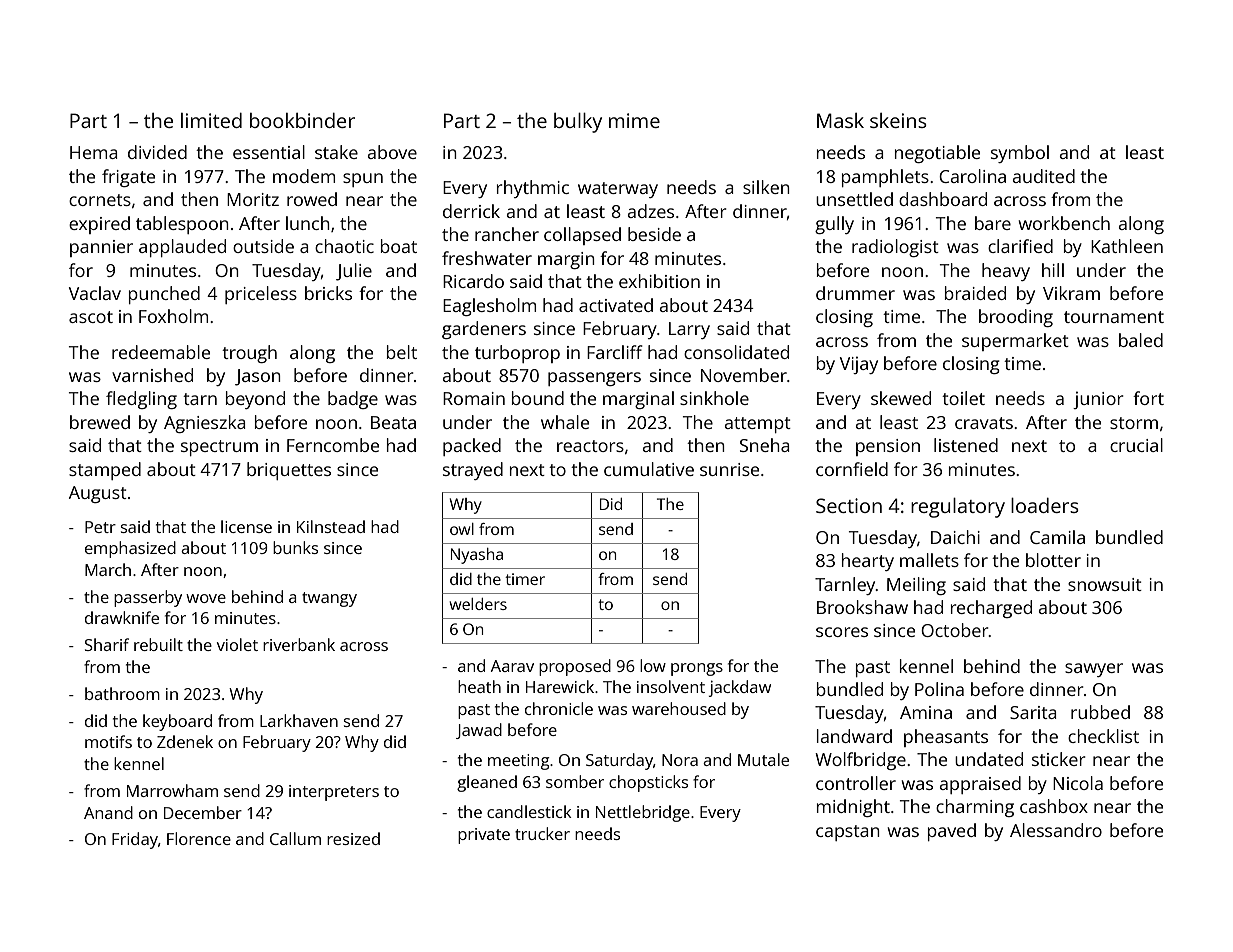  Describe the element at coordinates (199, 838) in the screenshot. I see `Florence` at that location.
